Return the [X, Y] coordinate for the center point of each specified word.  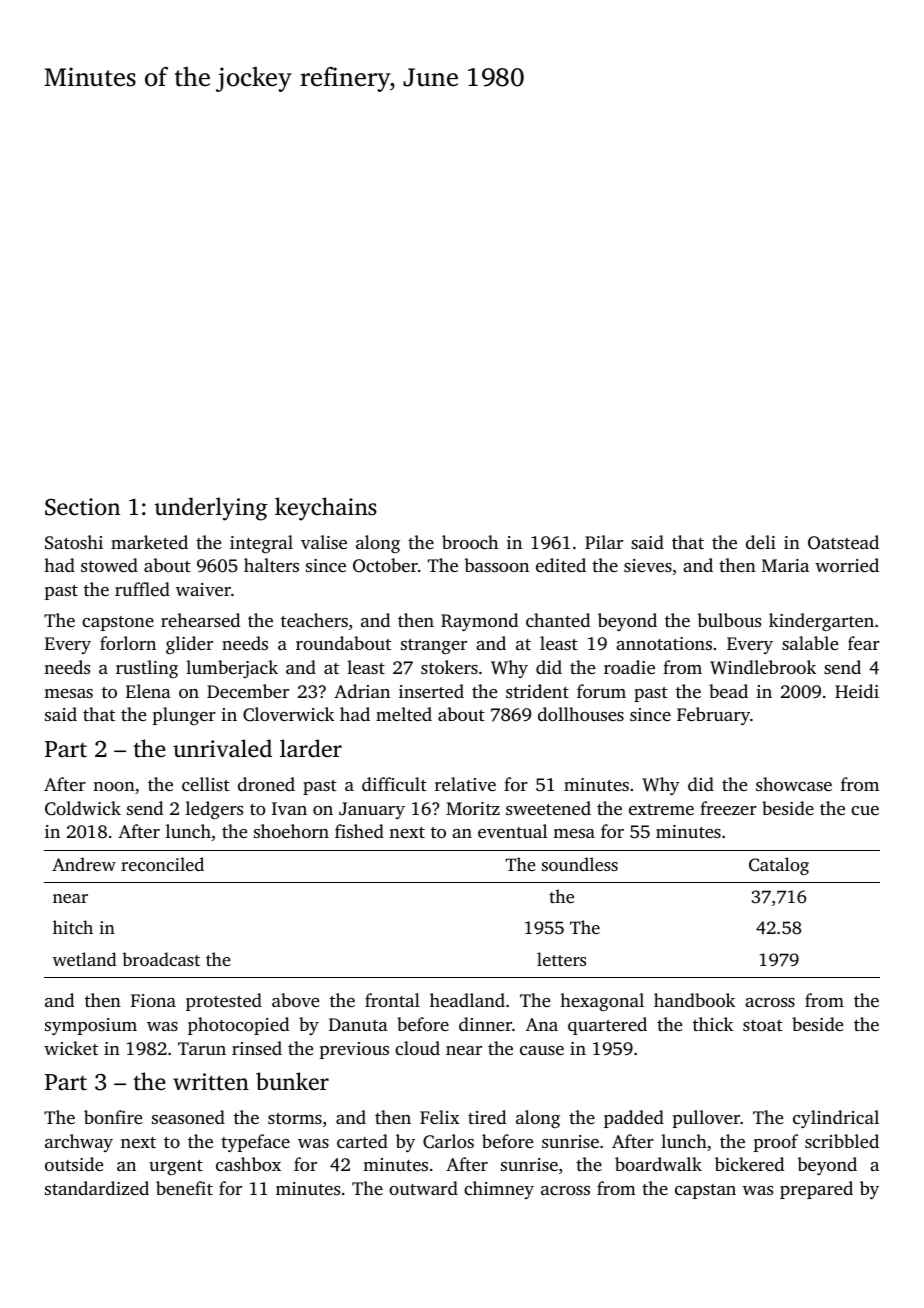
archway [79, 1143]
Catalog [779, 866]
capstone [118, 623]
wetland [84, 959]
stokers [449, 667]
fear [864, 643]
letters [561, 959]
